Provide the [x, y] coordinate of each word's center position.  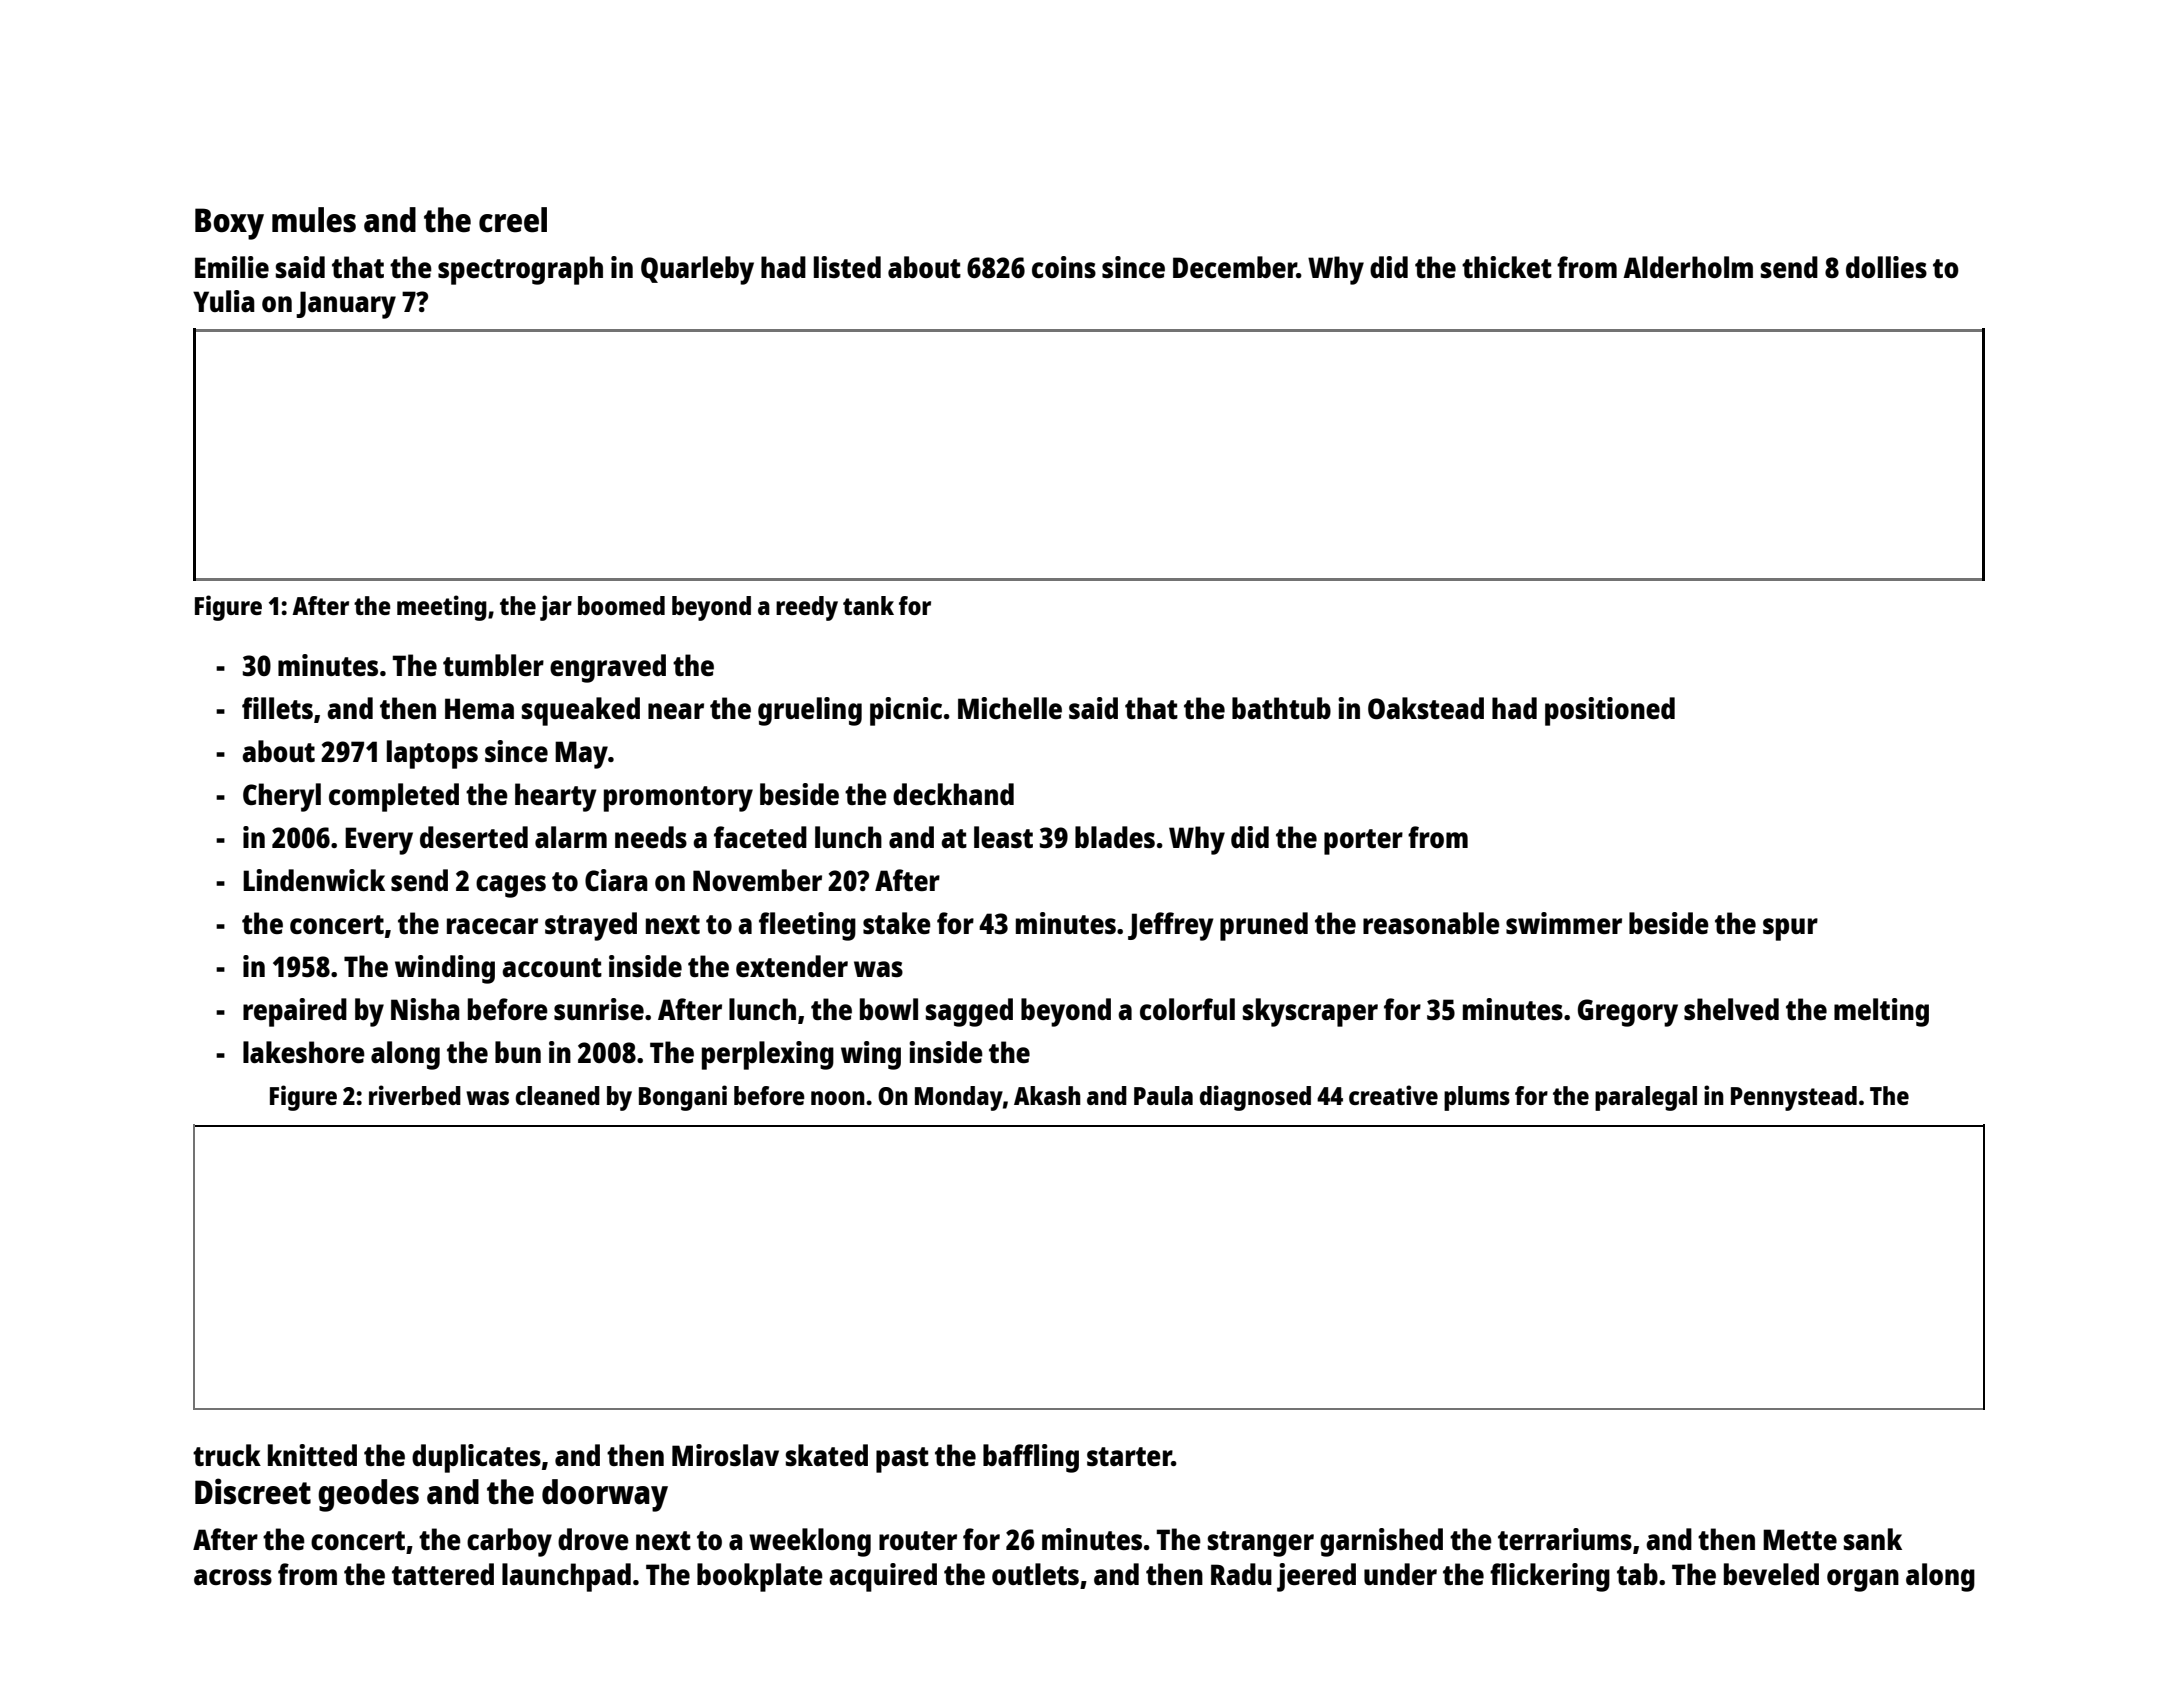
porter [1363, 842]
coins [1064, 267]
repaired [295, 1012]
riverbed [415, 1095]
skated [827, 1455]
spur [1790, 929]
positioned [1610, 711]
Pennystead [1794, 1098]
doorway [605, 1495]
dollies [1886, 267]
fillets [277, 708]
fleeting [807, 926]
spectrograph [520, 270]
